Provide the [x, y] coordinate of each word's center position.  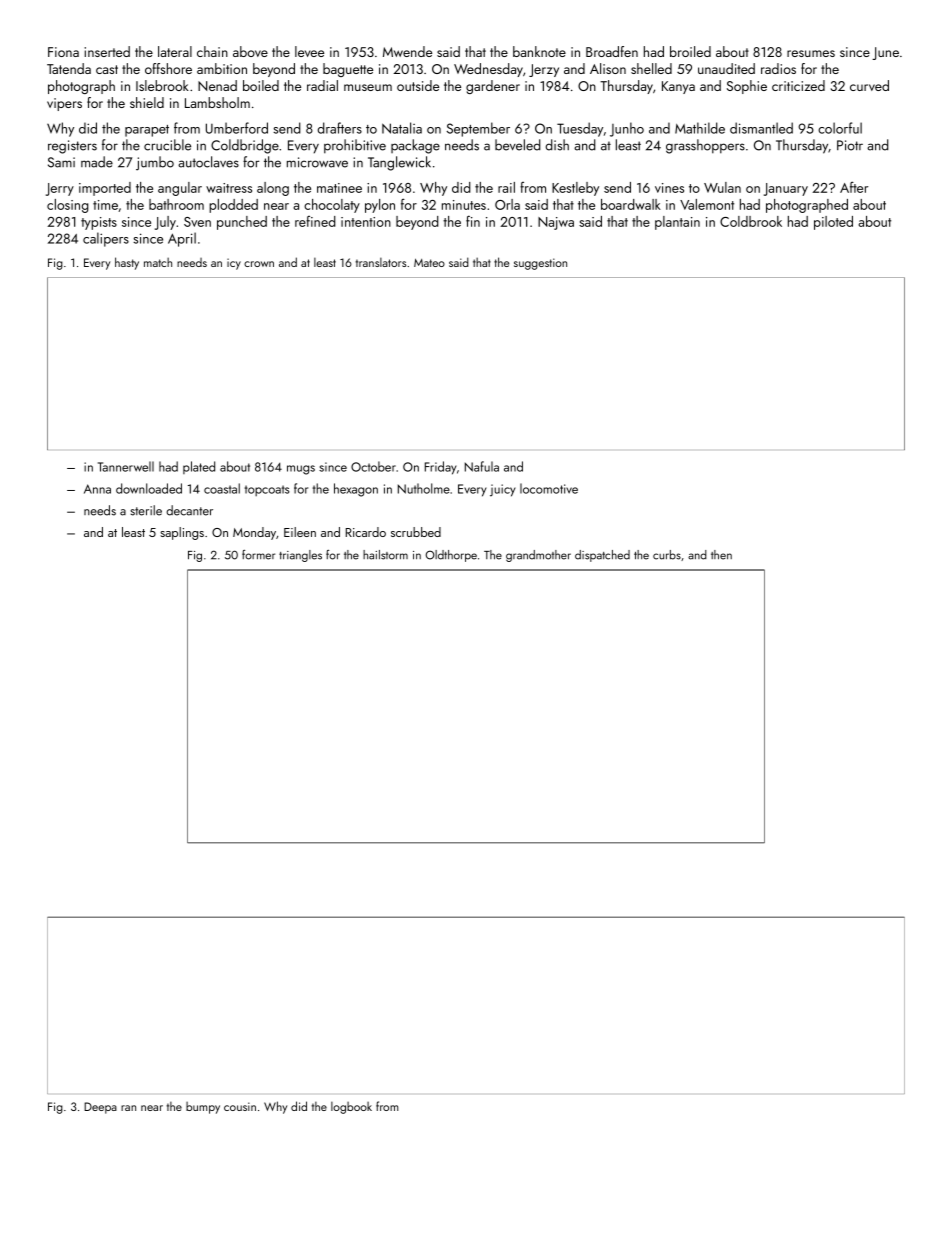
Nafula [482, 466]
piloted [833, 223]
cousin [240, 1106]
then [721, 555]
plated [199, 467]
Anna [97, 489]
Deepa [100, 1108]
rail [506, 187]
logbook [351, 1108]
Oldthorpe [451, 556]
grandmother [538, 556]
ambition [222, 68]
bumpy [203, 1108]
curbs [667, 555]
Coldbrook [751, 221]
